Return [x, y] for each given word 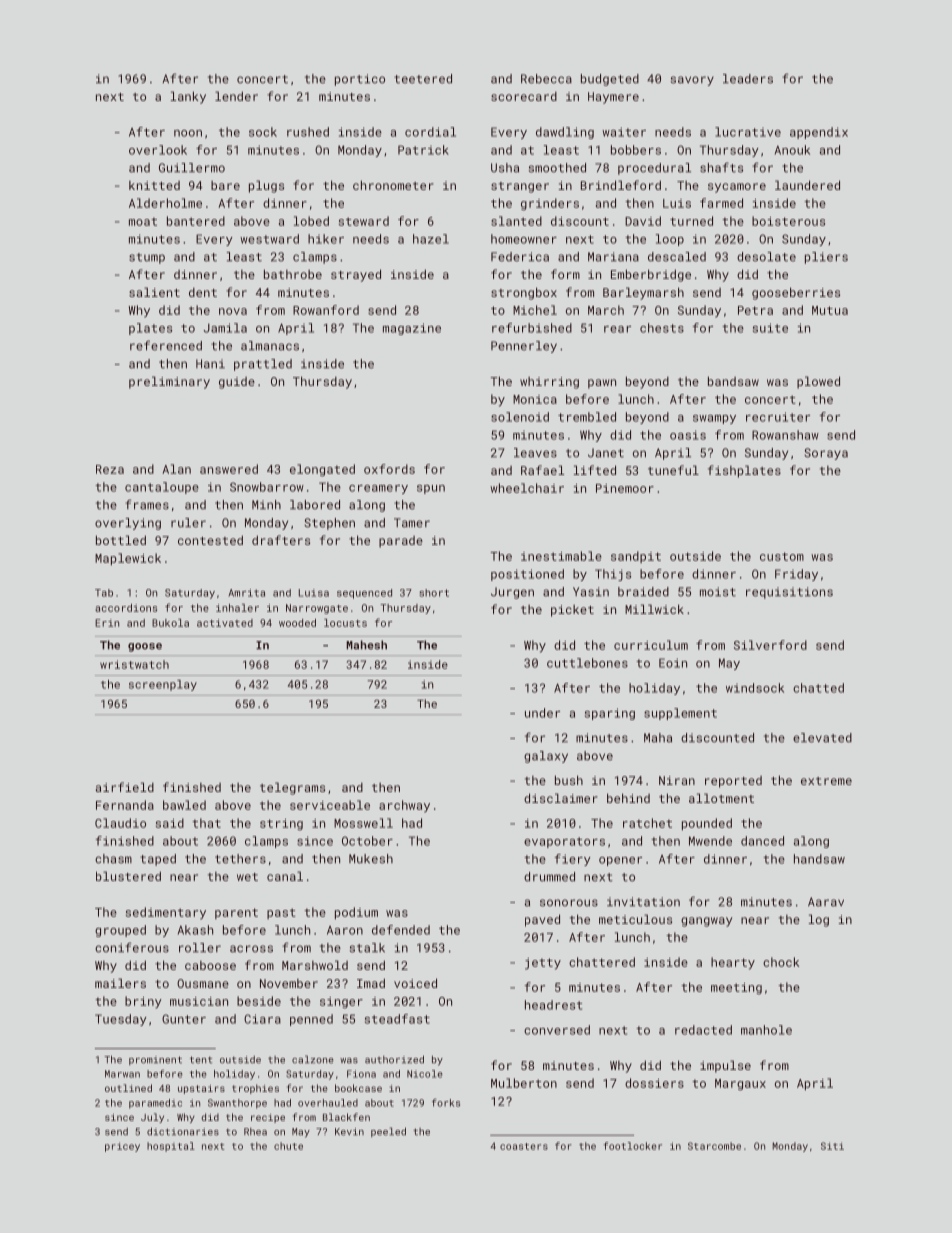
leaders [748, 79]
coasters [524, 1146]
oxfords [389, 469]
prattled [263, 365]
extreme [826, 781]
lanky [188, 97]
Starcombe [714, 1146]
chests [662, 328]
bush [569, 780]
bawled [184, 805]
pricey [122, 1147]
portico [360, 80]
